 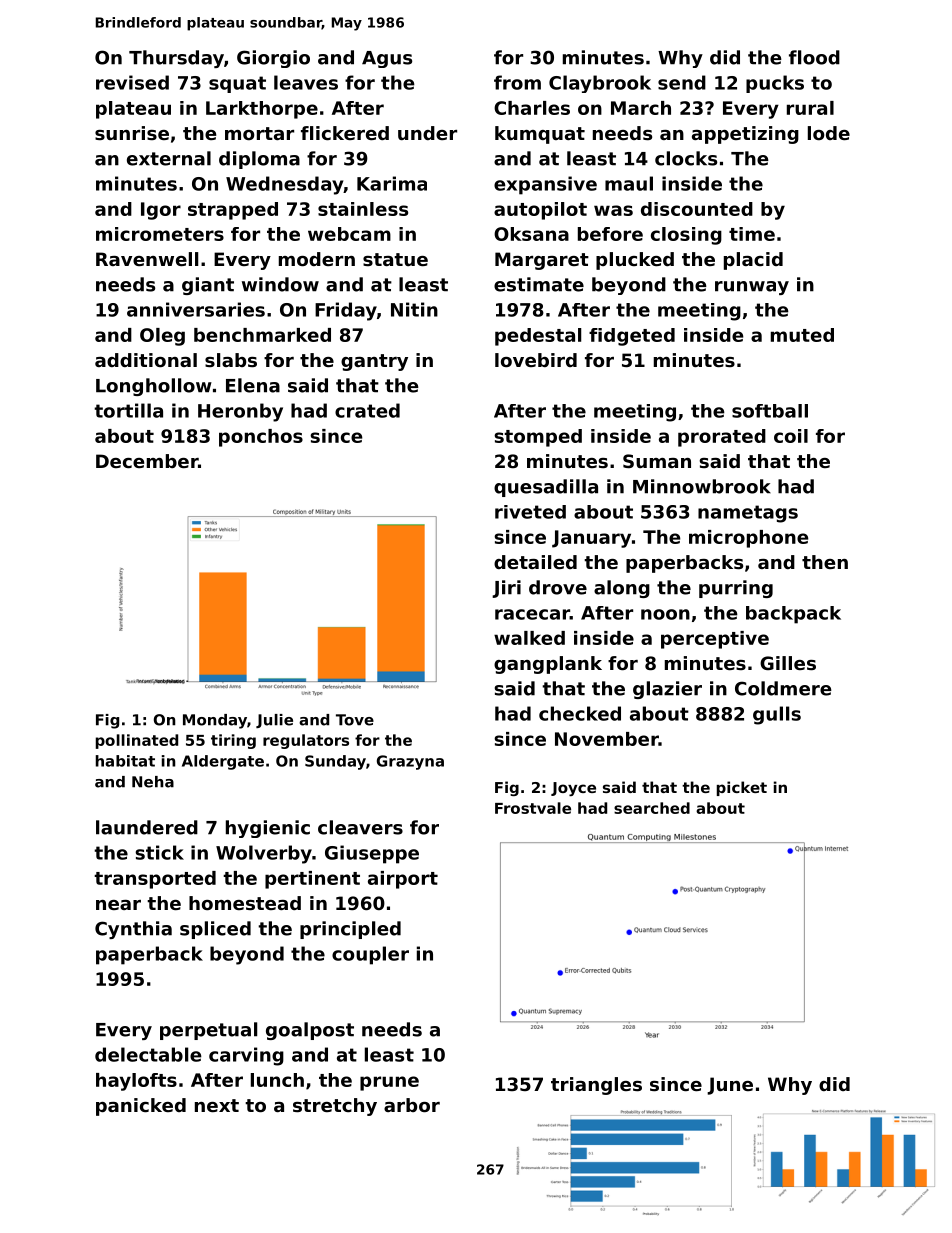 I want to click on panicked, so click(x=141, y=1107).
